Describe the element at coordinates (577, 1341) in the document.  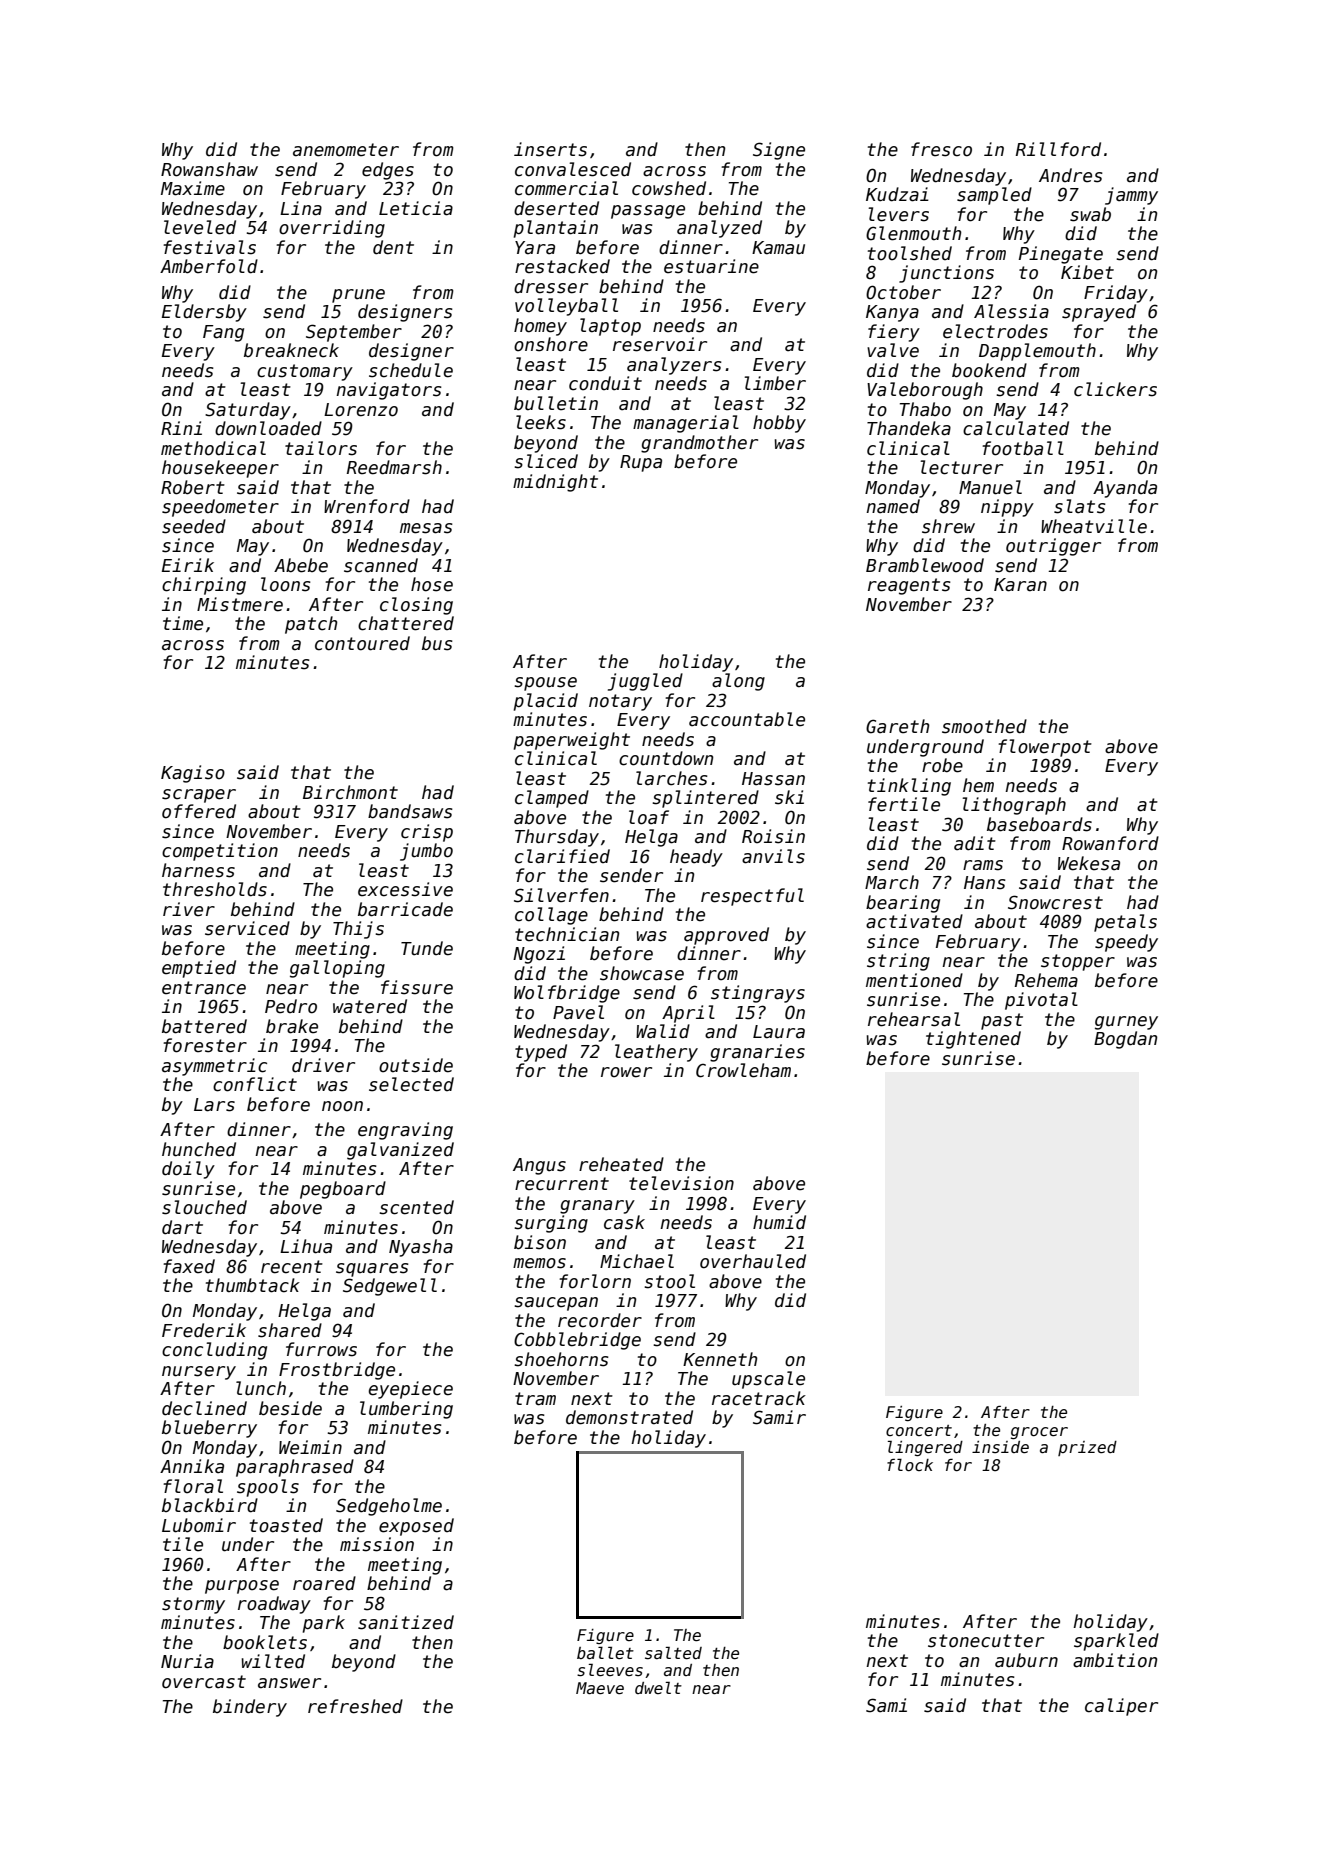
I see `Cobblebridge` at that location.
